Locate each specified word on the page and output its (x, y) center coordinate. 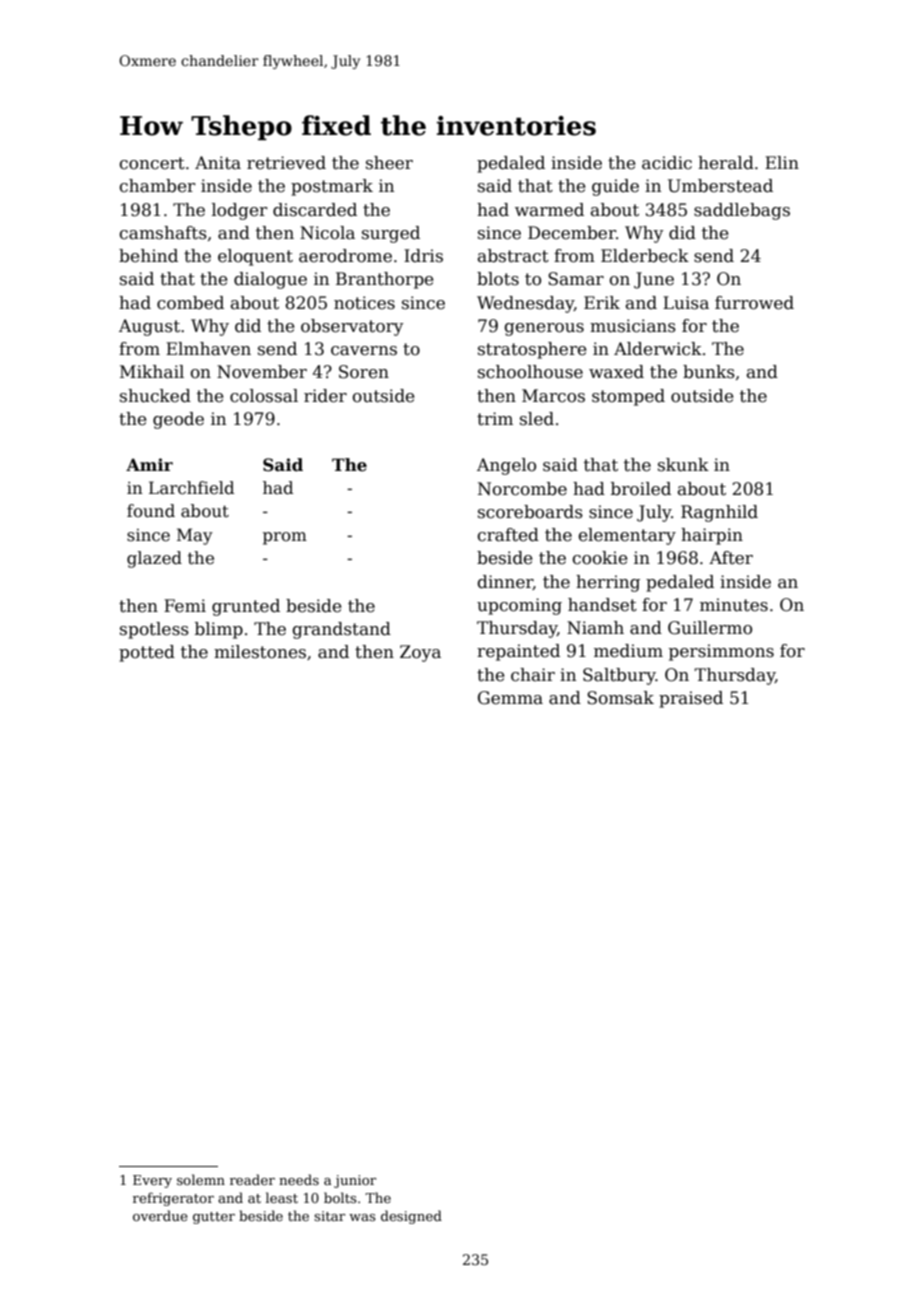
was (362, 1217)
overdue (160, 1215)
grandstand (342, 630)
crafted (508, 535)
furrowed (754, 303)
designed (411, 1217)
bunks (709, 372)
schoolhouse (530, 372)
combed (190, 303)
